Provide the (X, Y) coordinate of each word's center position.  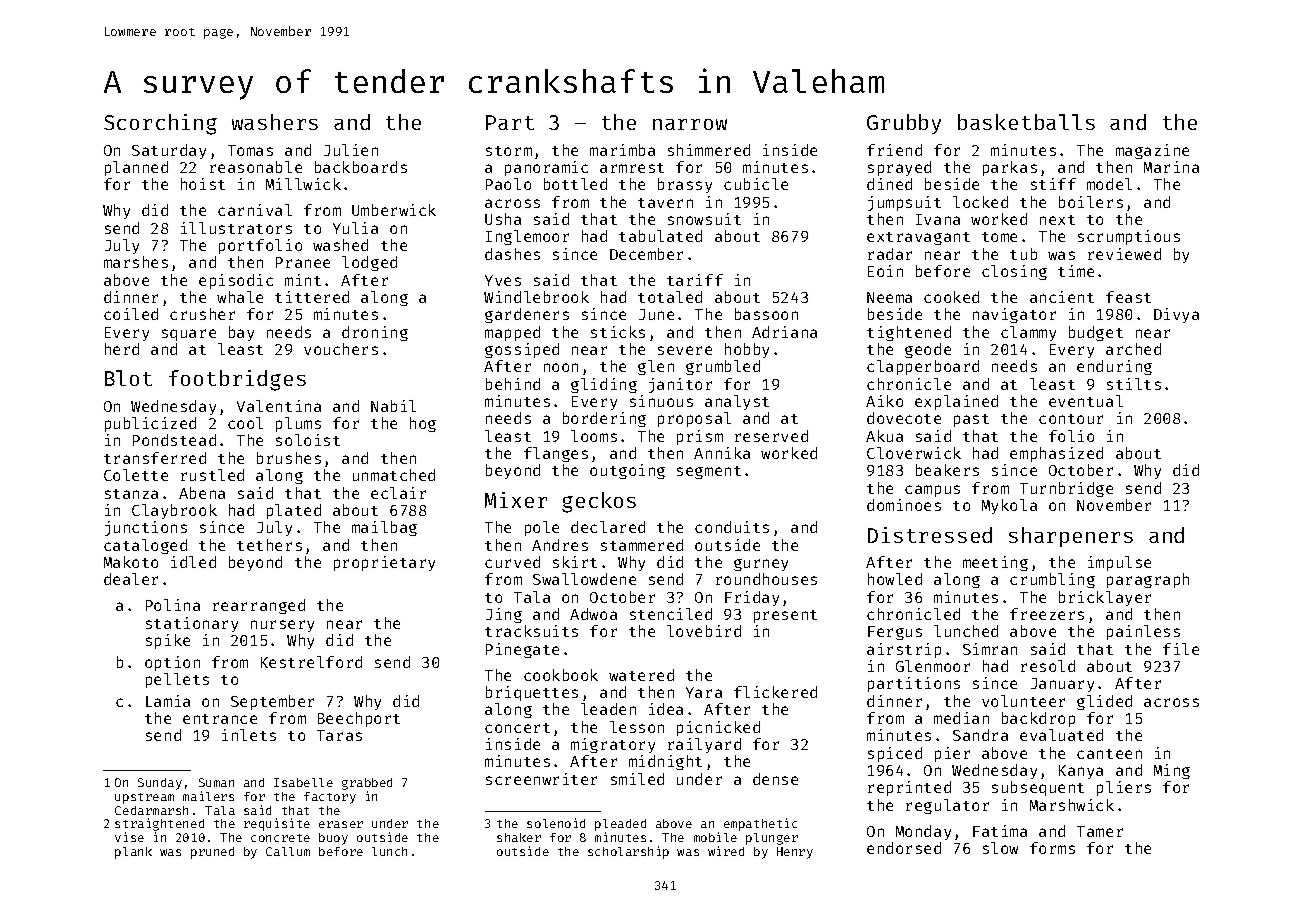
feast (1128, 297)
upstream (144, 798)
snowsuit (704, 219)
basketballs (1026, 122)
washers (275, 122)
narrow (690, 124)
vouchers (341, 349)
